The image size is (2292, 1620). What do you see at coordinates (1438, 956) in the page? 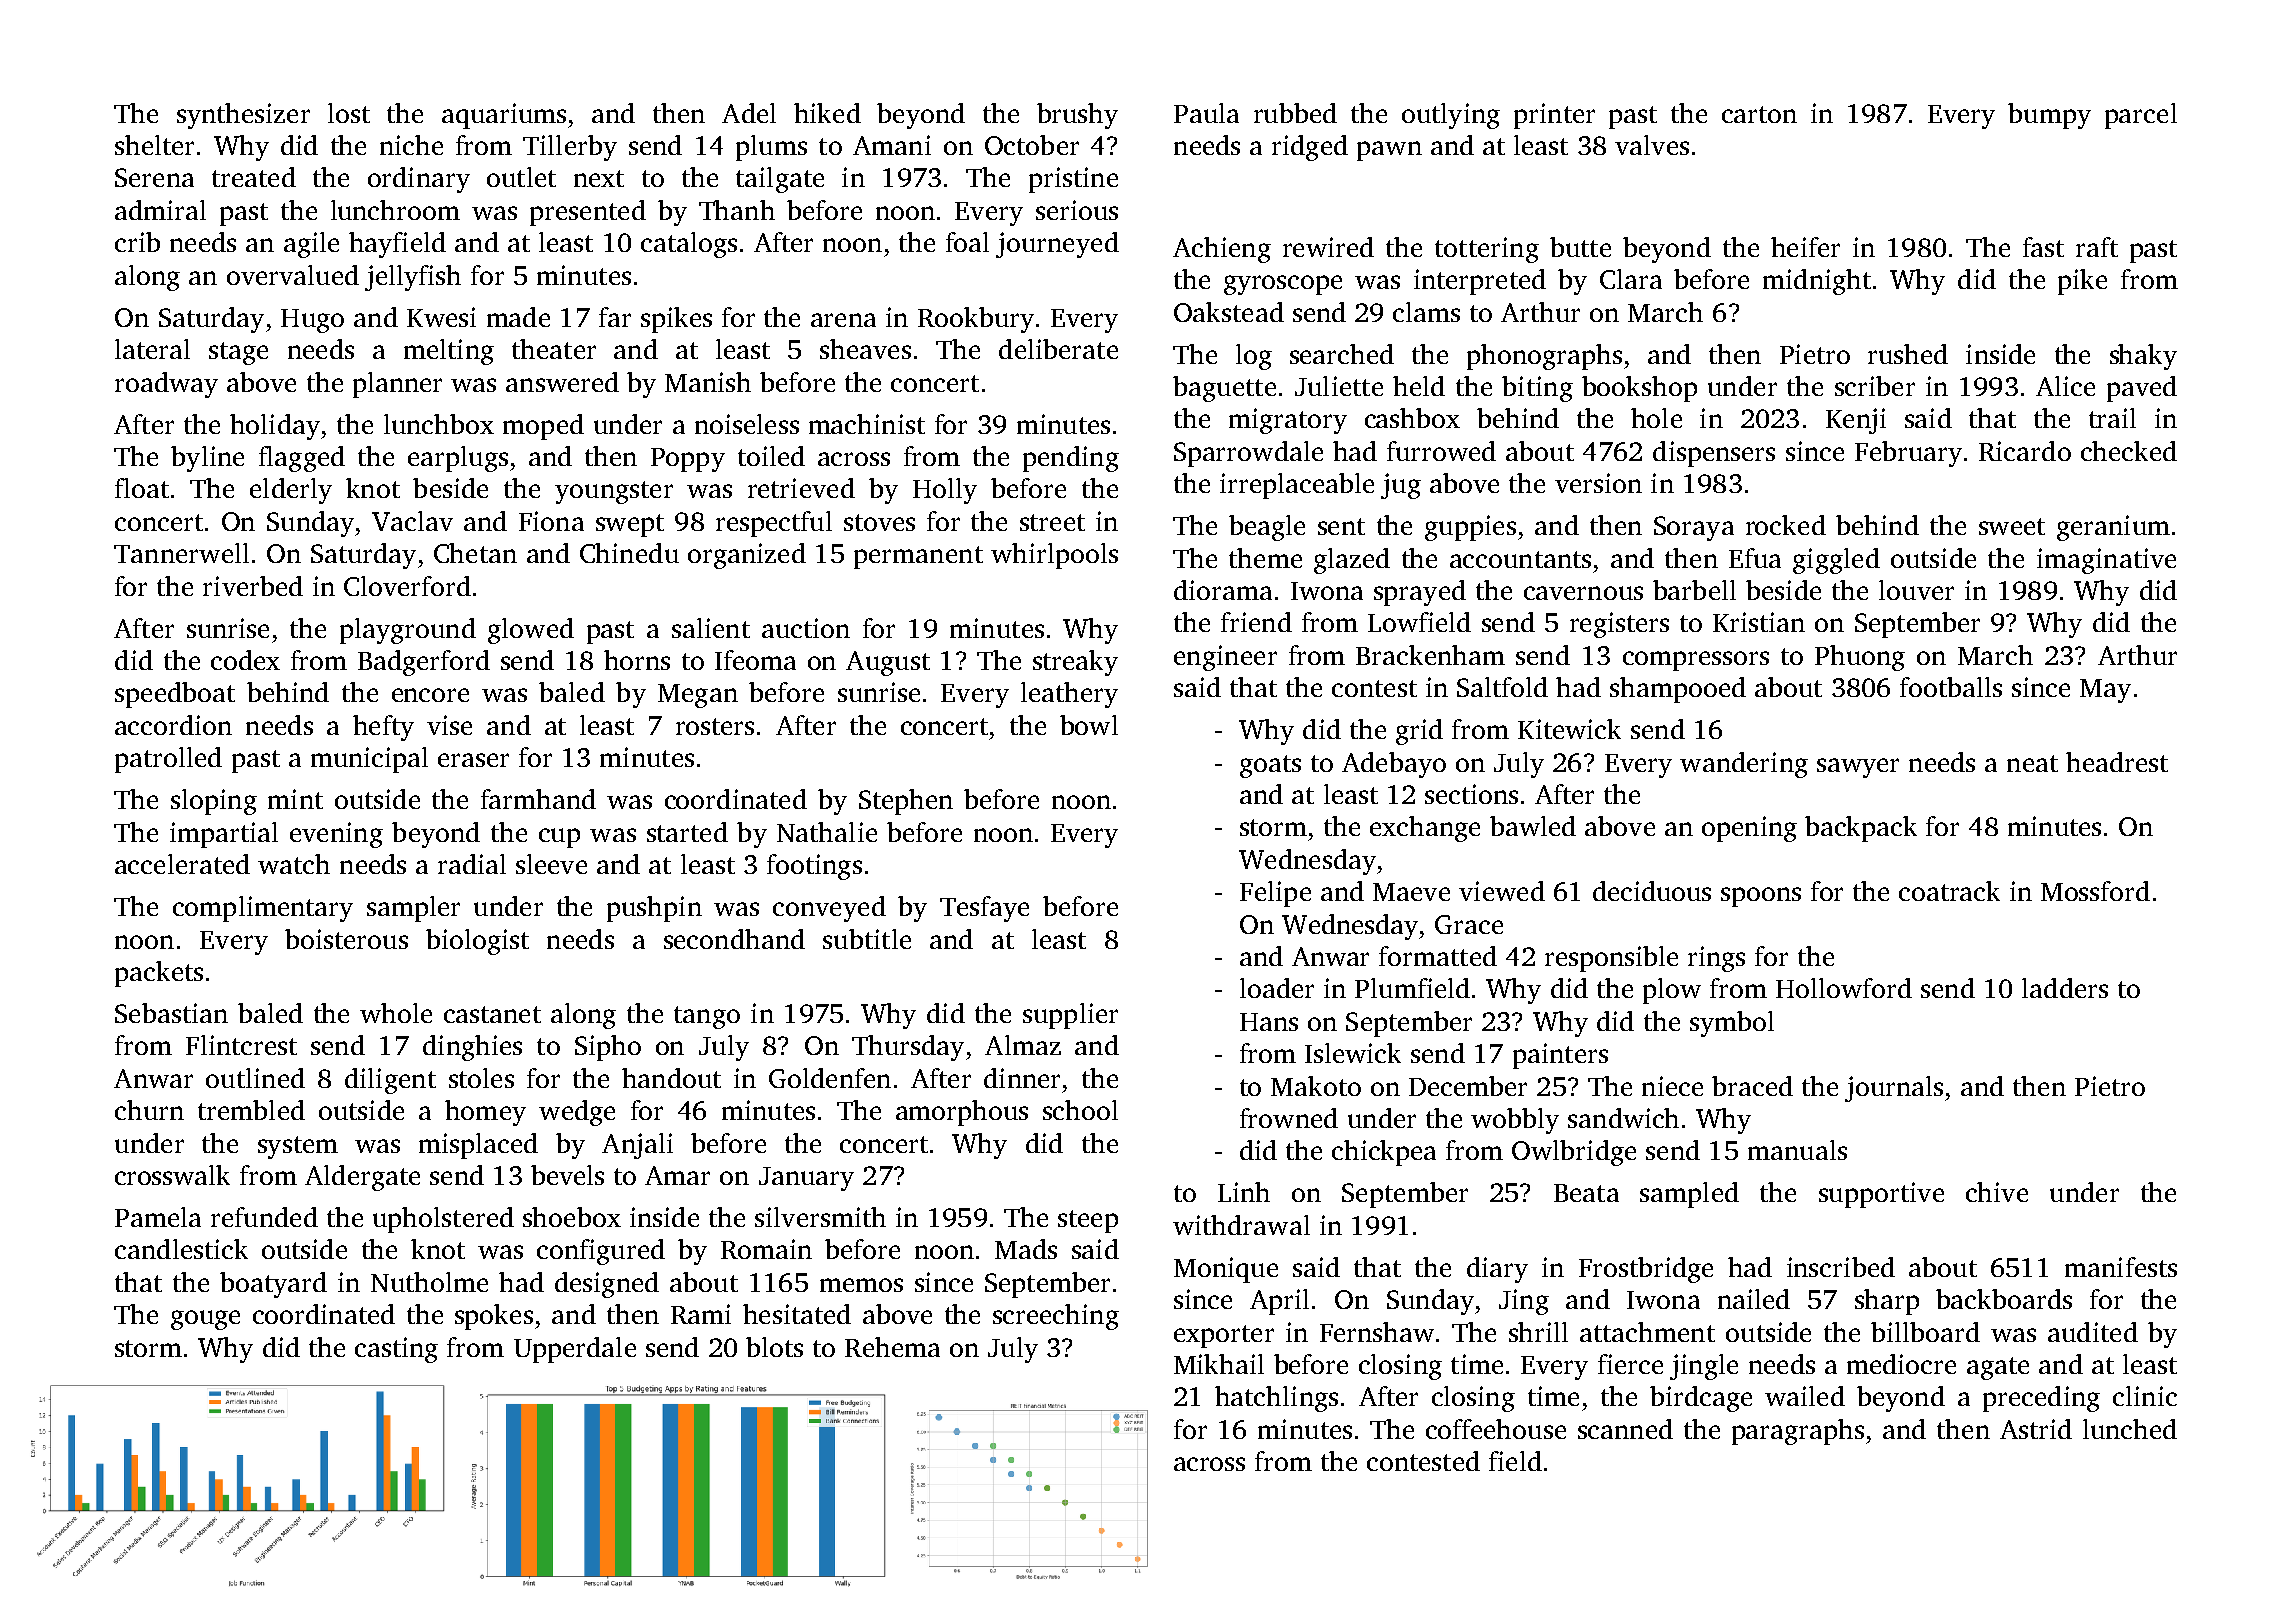
I see `formatted` at bounding box center [1438, 956].
